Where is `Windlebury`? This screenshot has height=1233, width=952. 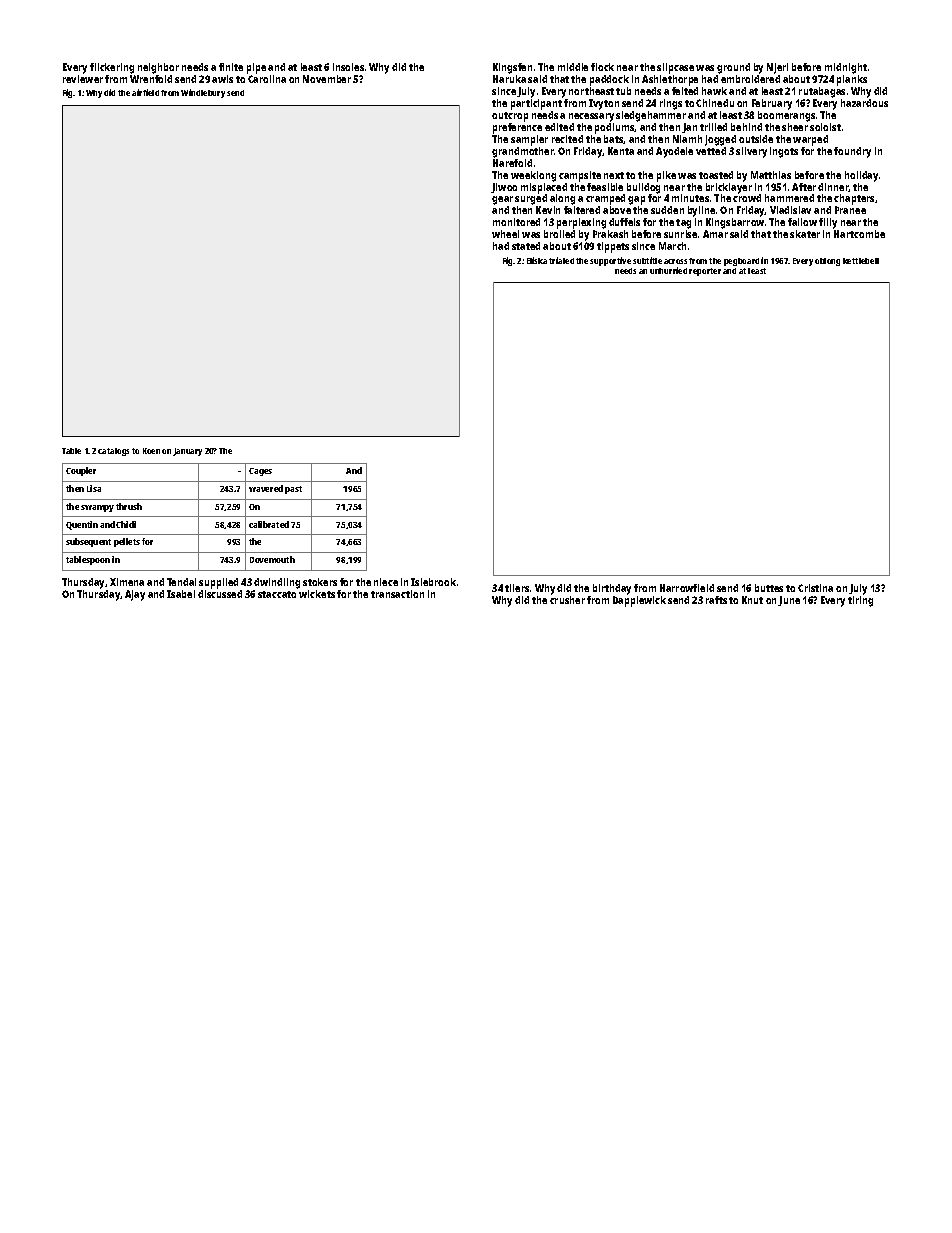
Windlebury is located at coordinates (203, 93).
